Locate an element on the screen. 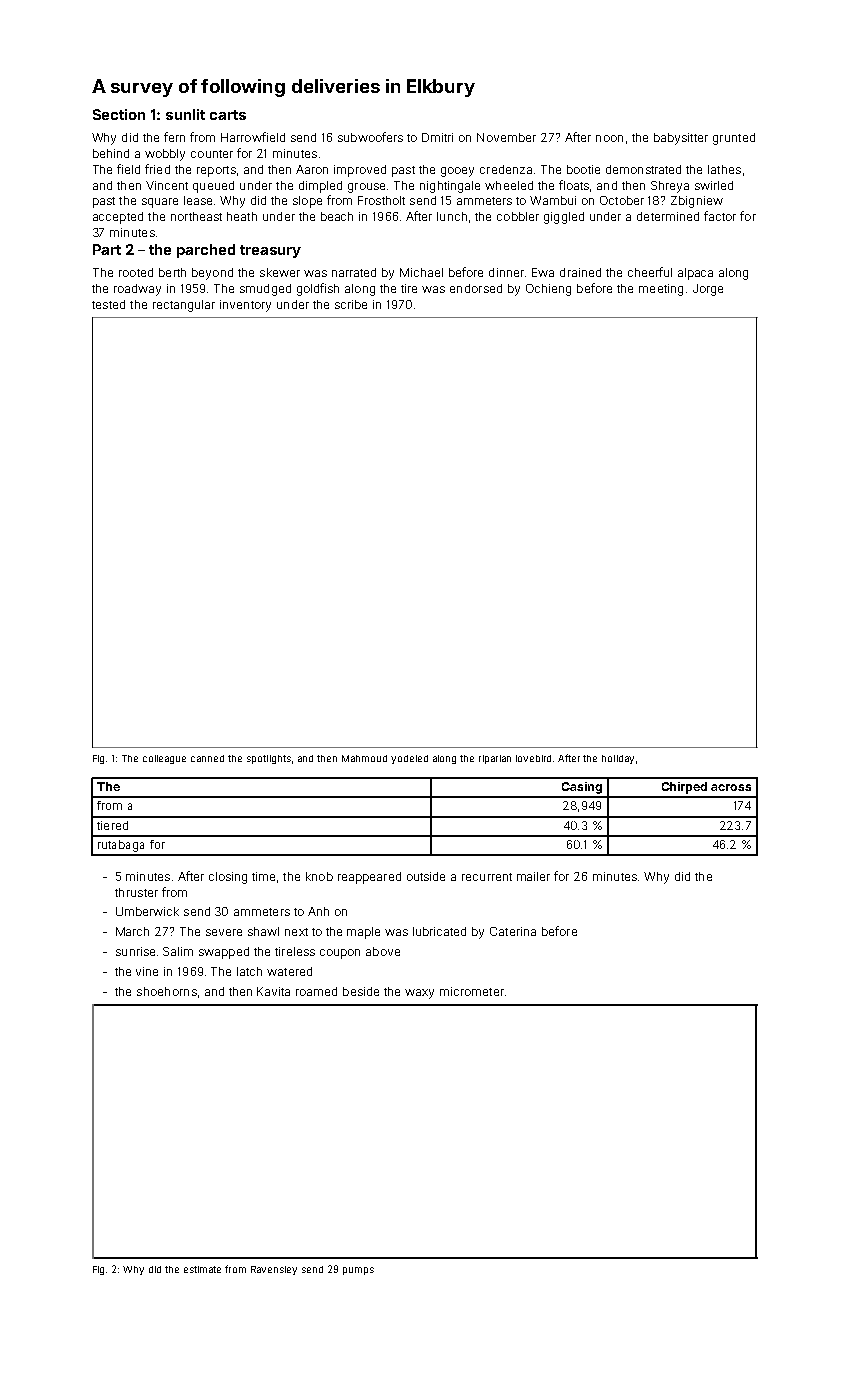 The height and width of the screenshot is (1400, 849). holiday is located at coordinates (618, 759).
